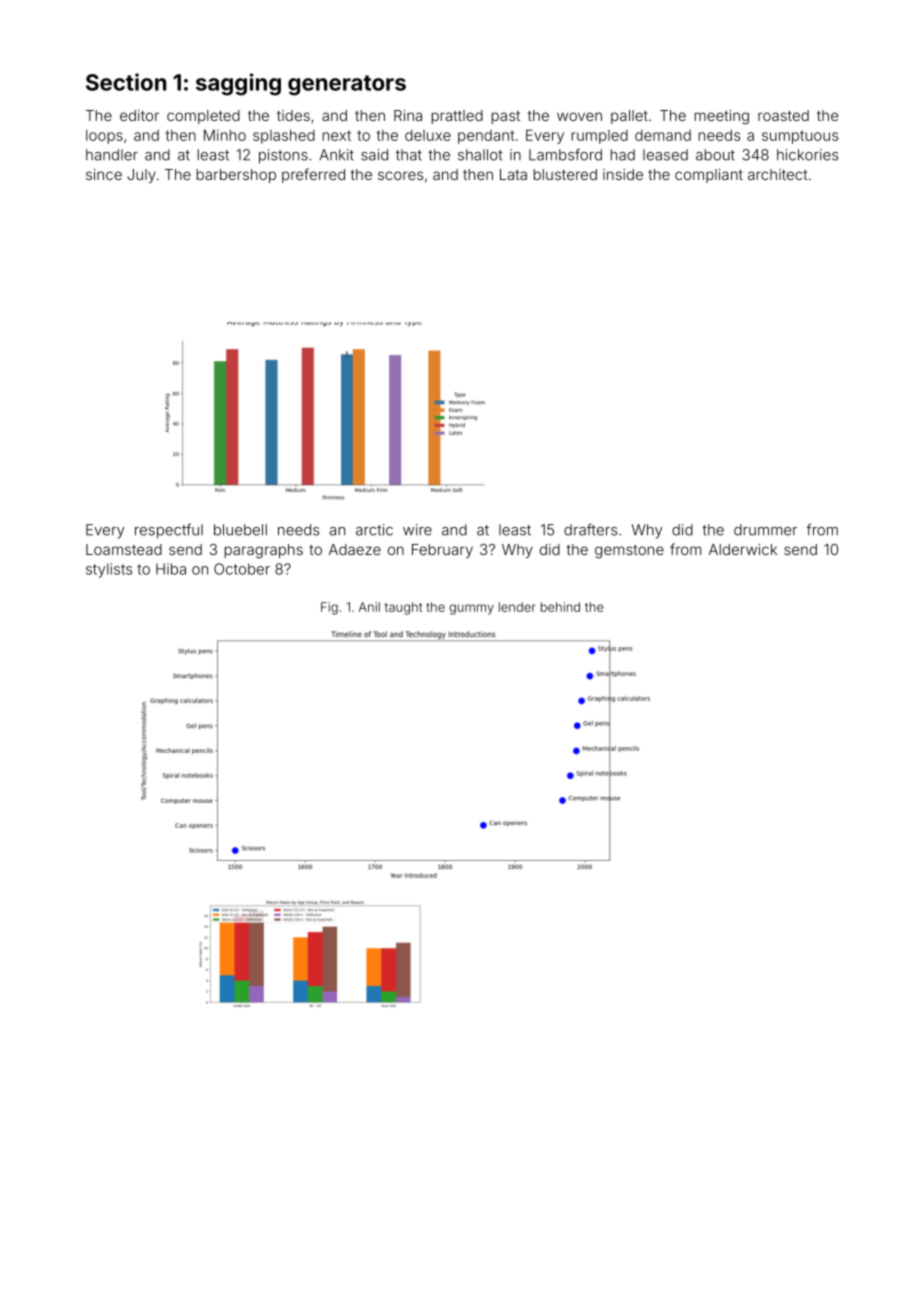 The height and width of the image is (1308, 924). What do you see at coordinates (400, 175) in the image?
I see `scores` at bounding box center [400, 175].
